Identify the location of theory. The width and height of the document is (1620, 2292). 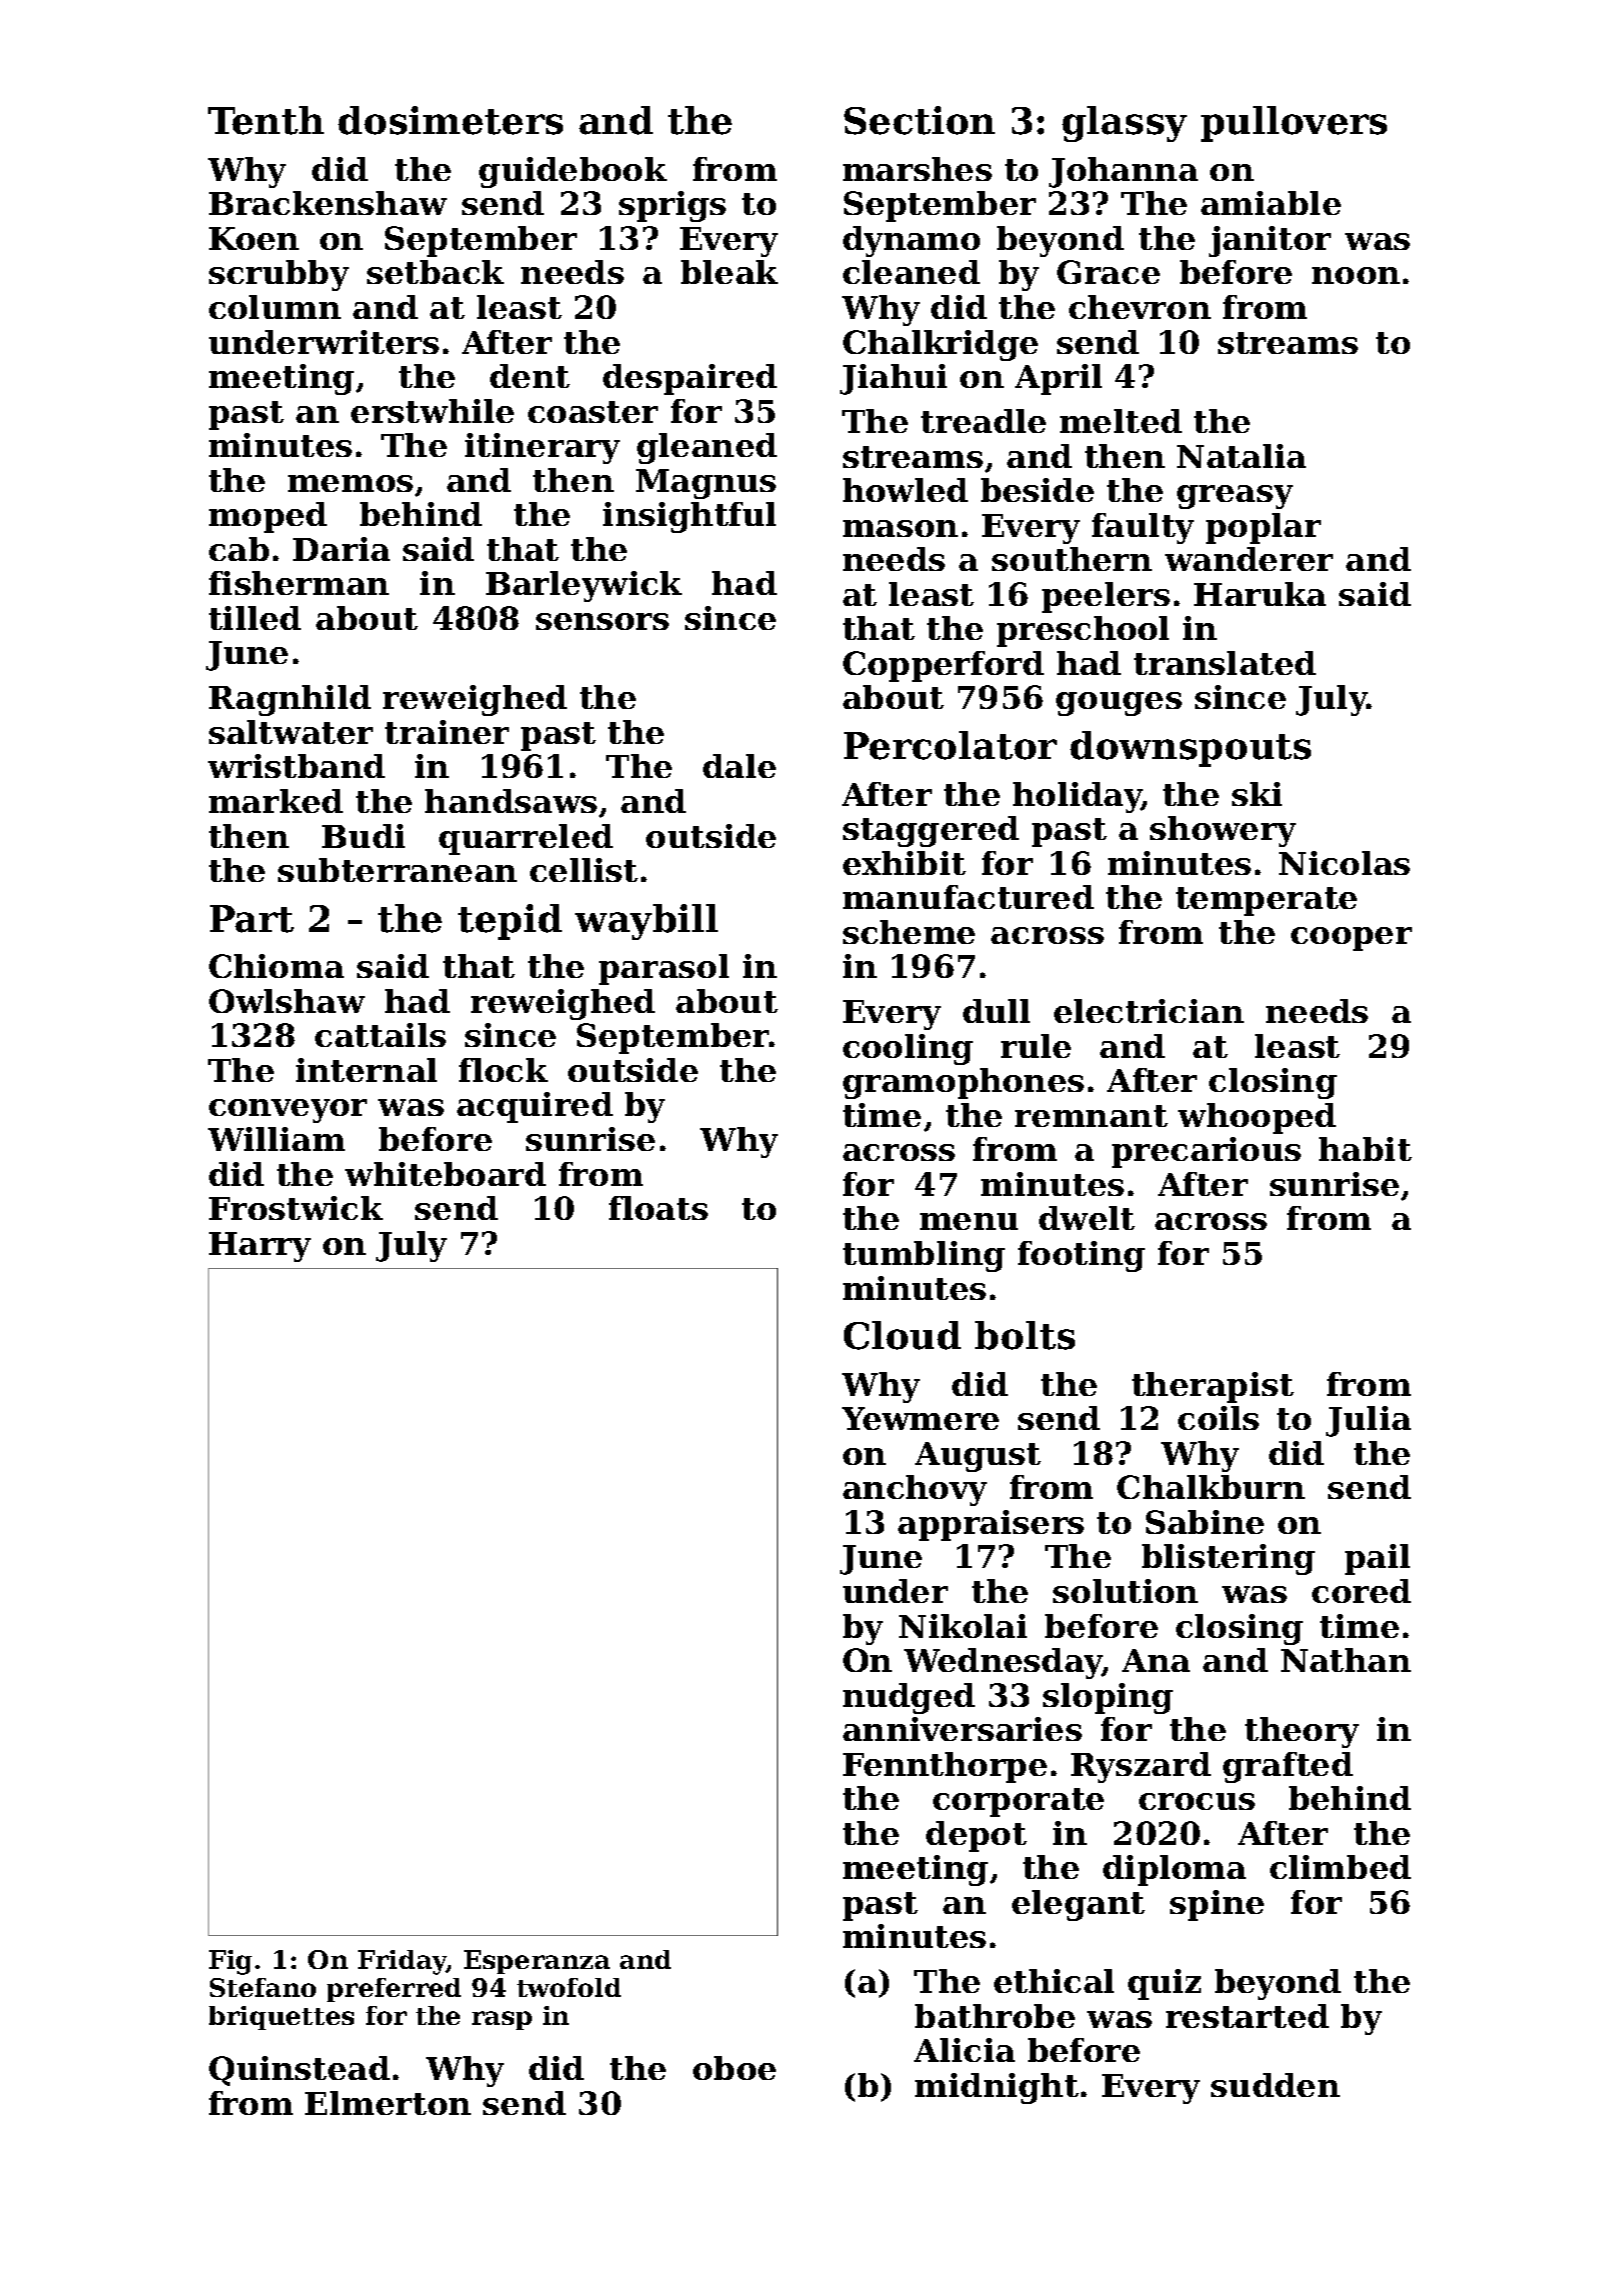
(1302, 1732).
